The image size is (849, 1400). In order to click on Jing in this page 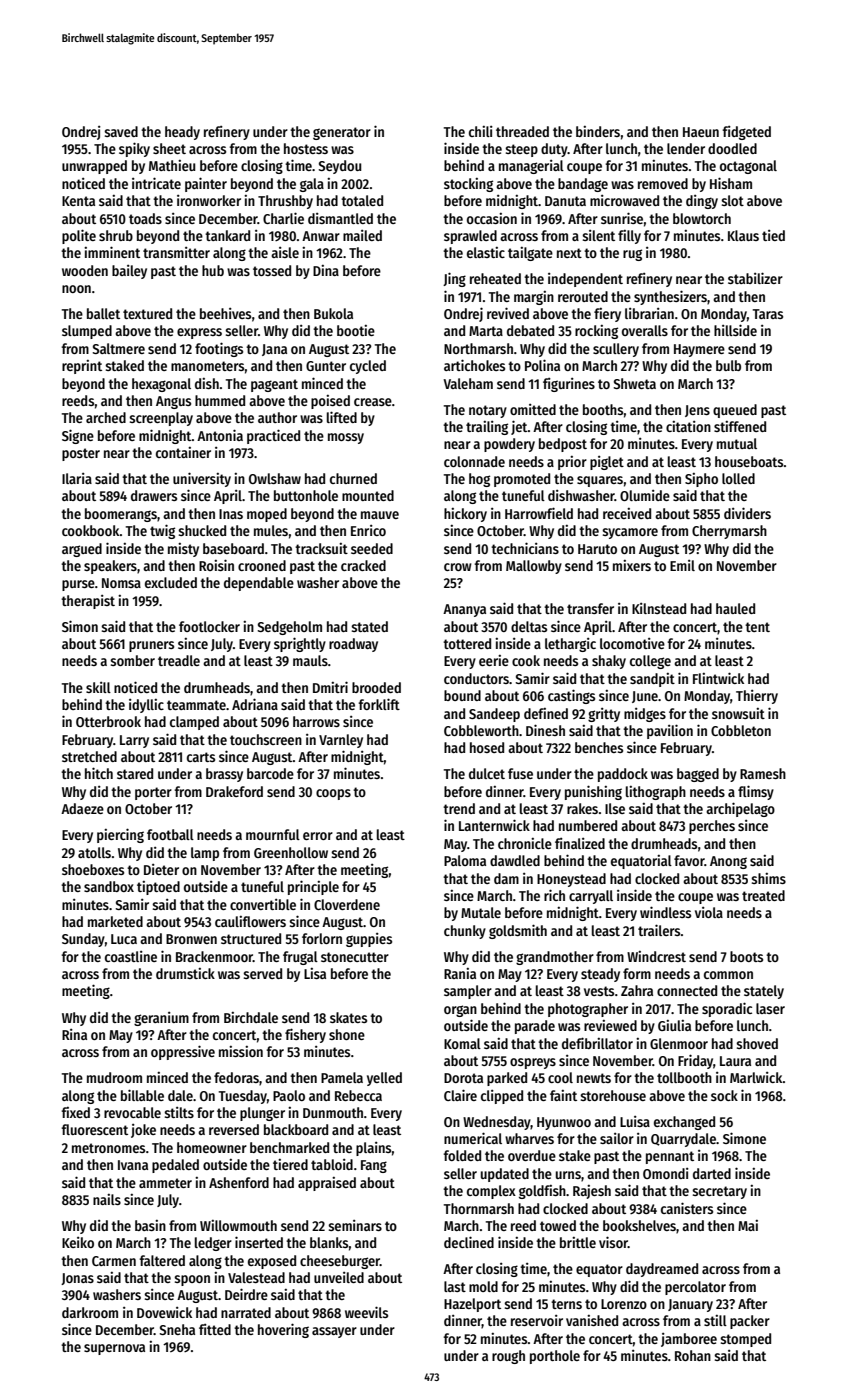, I will do `click(454, 279)`.
